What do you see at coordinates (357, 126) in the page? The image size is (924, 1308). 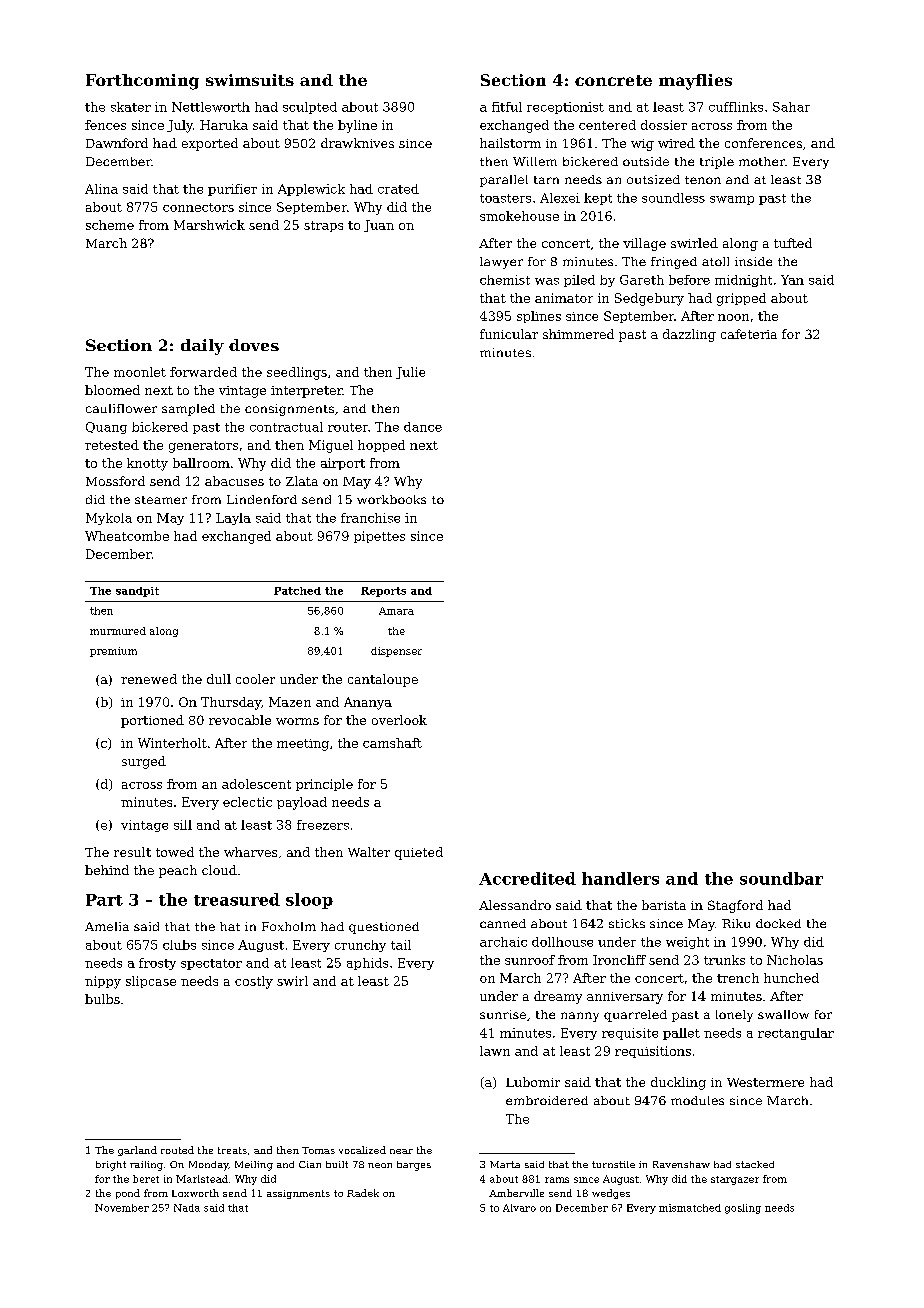 I see `byline` at bounding box center [357, 126].
